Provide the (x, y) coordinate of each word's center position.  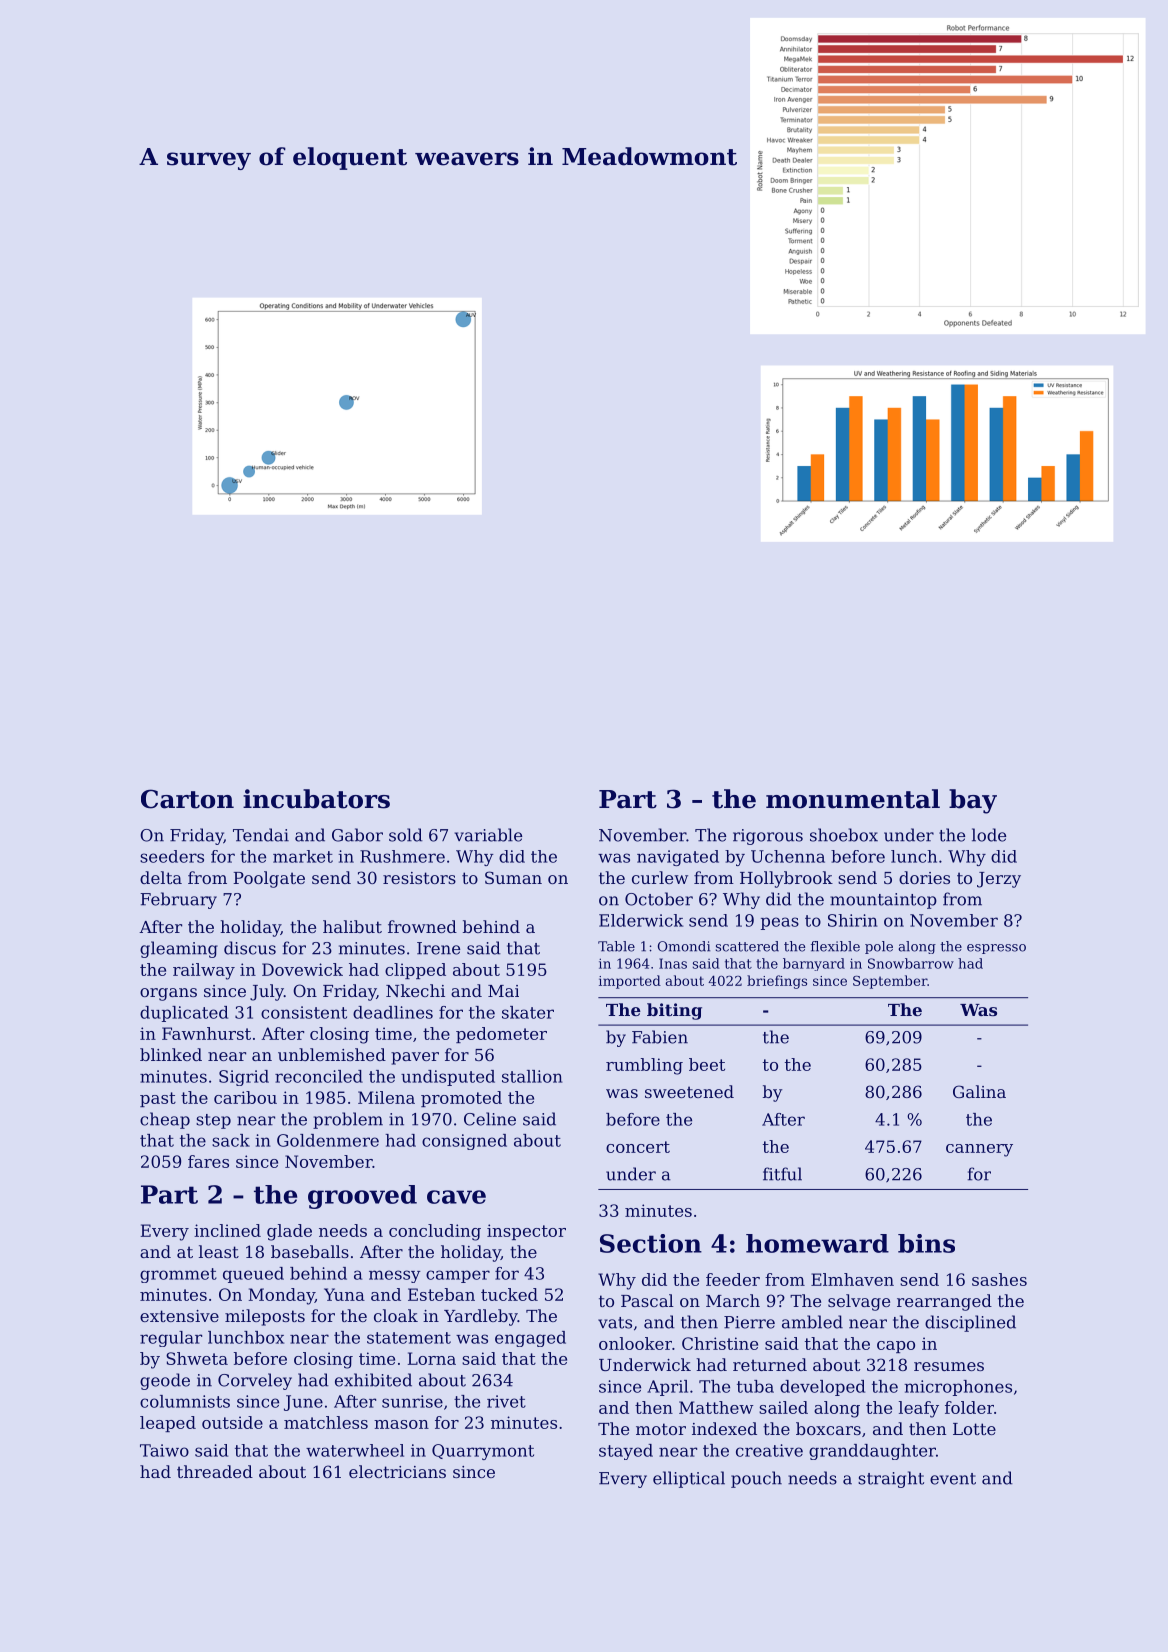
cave (456, 1197)
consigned (464, 1142)
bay (973, 801)
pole (879, 947)
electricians (397, 1471)
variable (488, 835)
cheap (165, 1120)
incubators (316, 799)
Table (616, 946)
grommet (178, 1275)
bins (926, 1243)
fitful (782, 1174)
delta (161, 877)
